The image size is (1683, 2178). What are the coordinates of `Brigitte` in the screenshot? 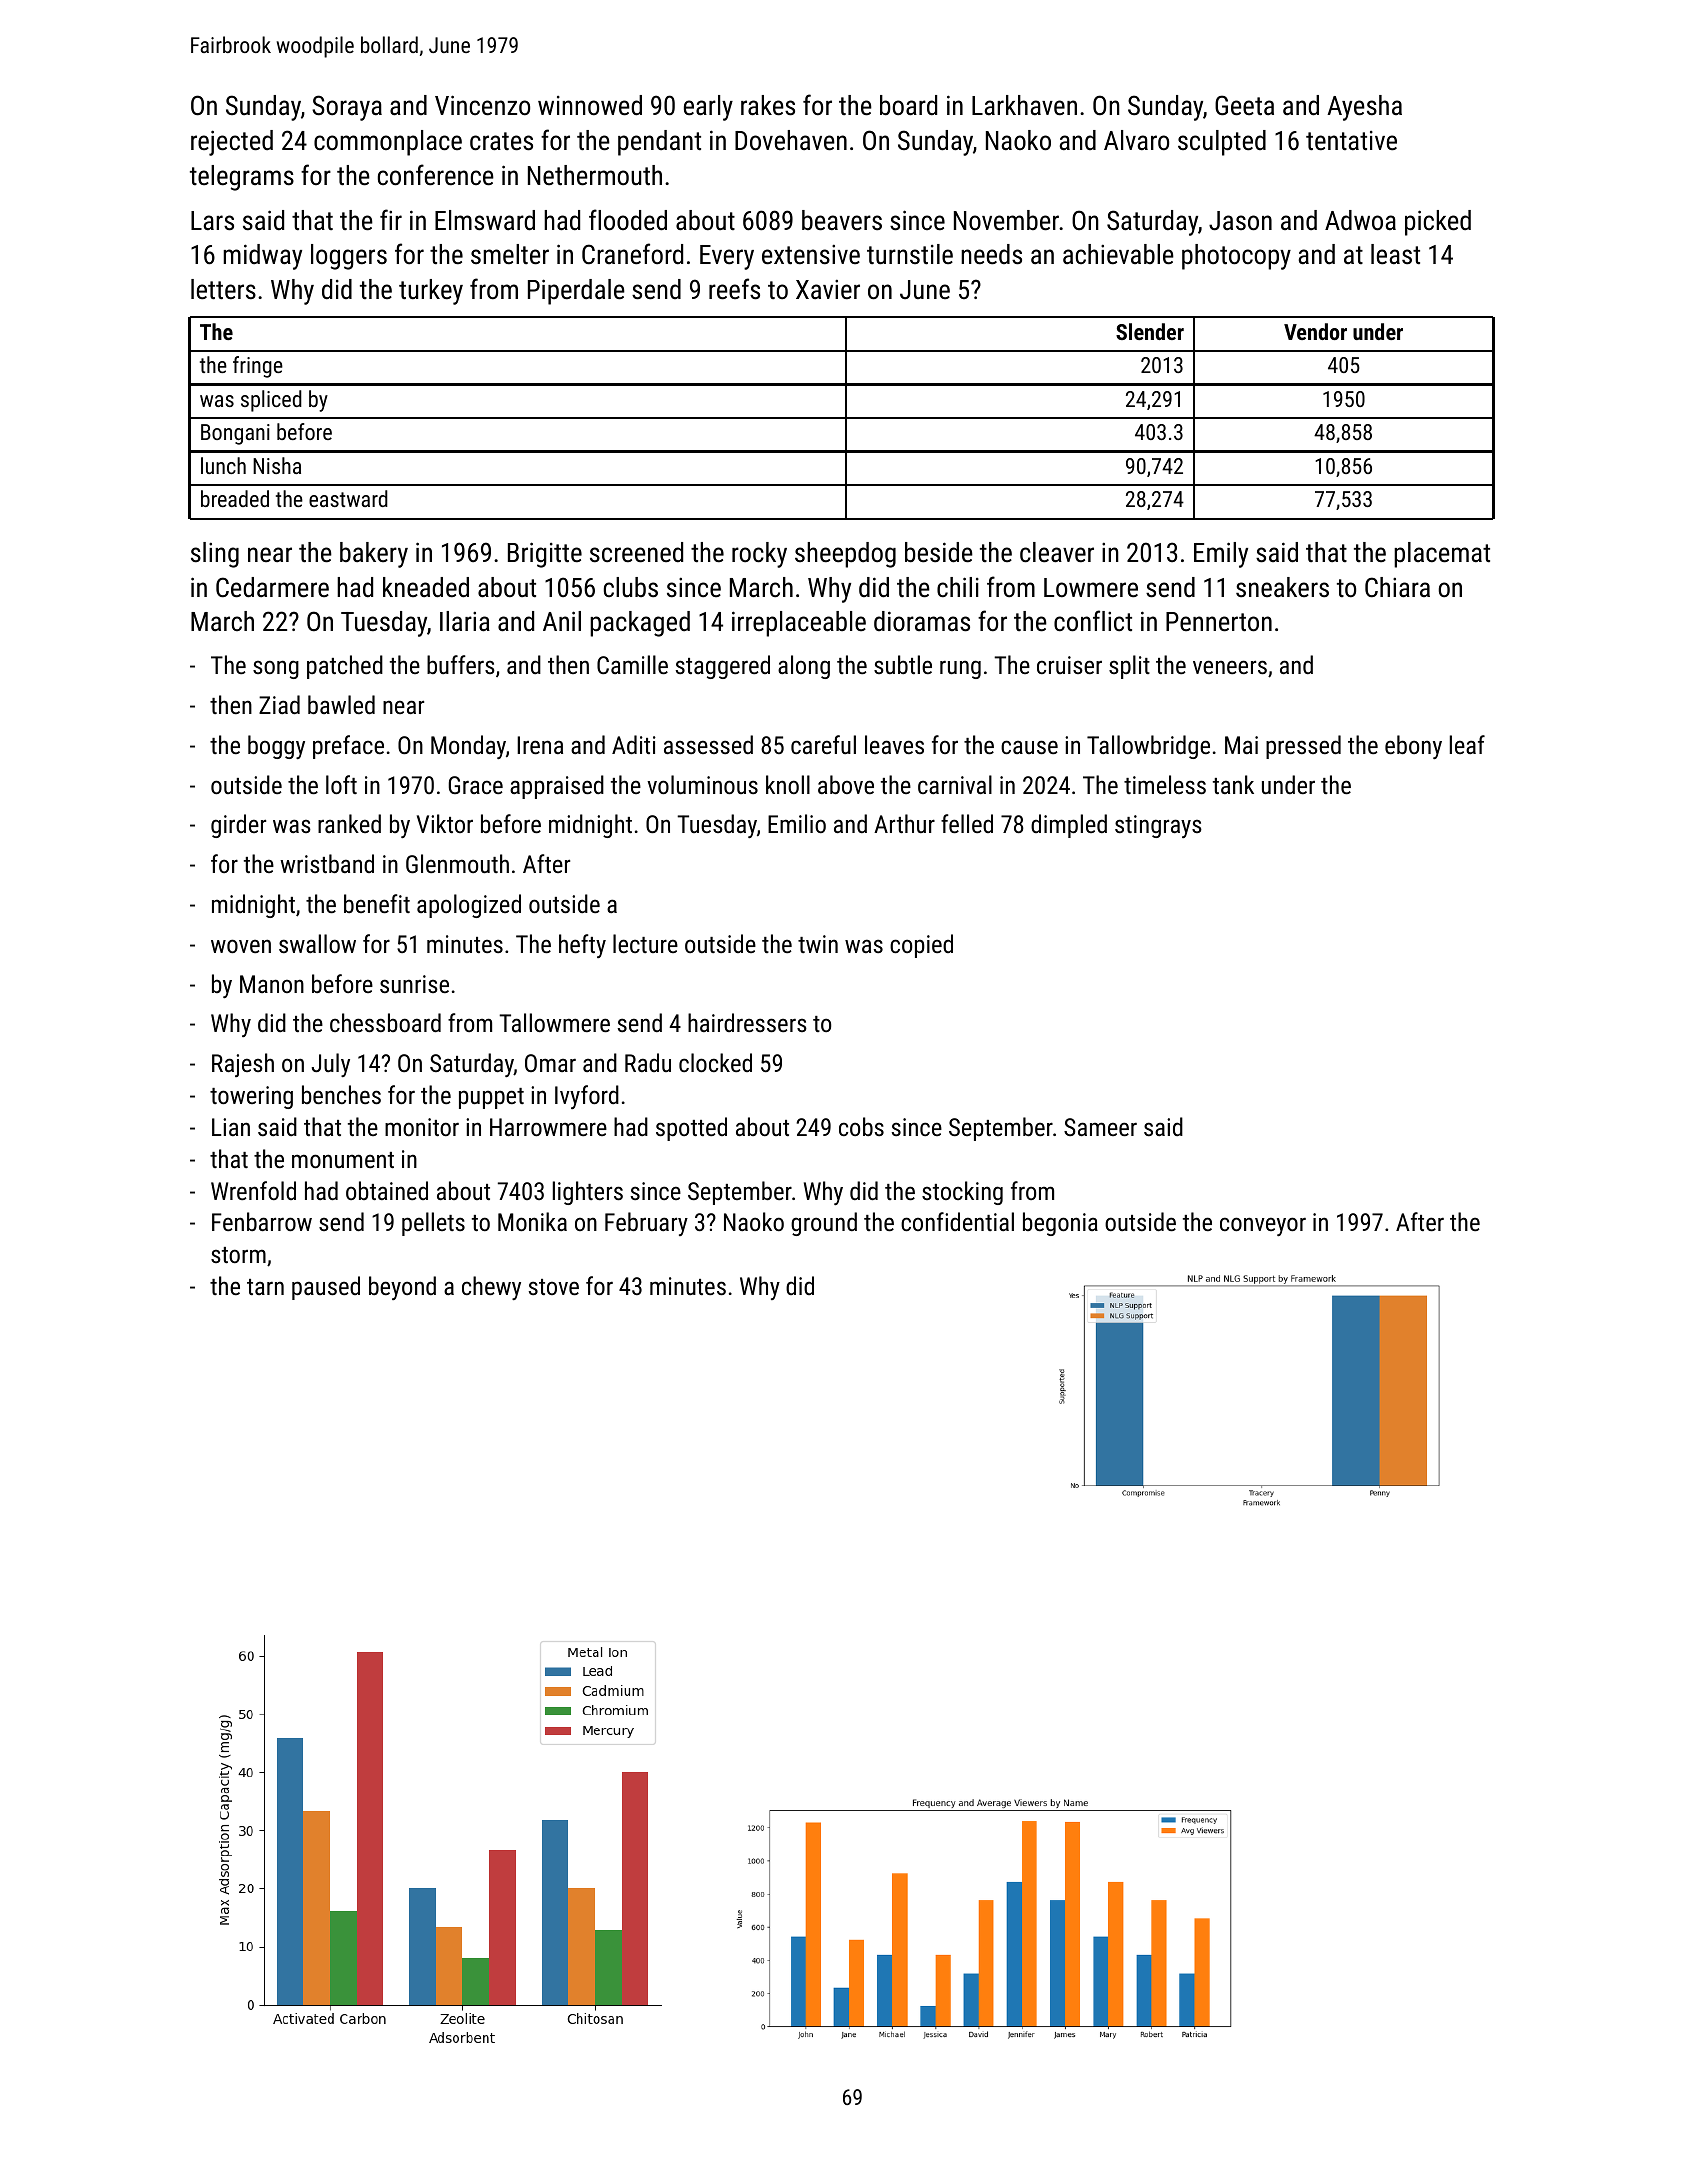 It's located at (545, 555).
